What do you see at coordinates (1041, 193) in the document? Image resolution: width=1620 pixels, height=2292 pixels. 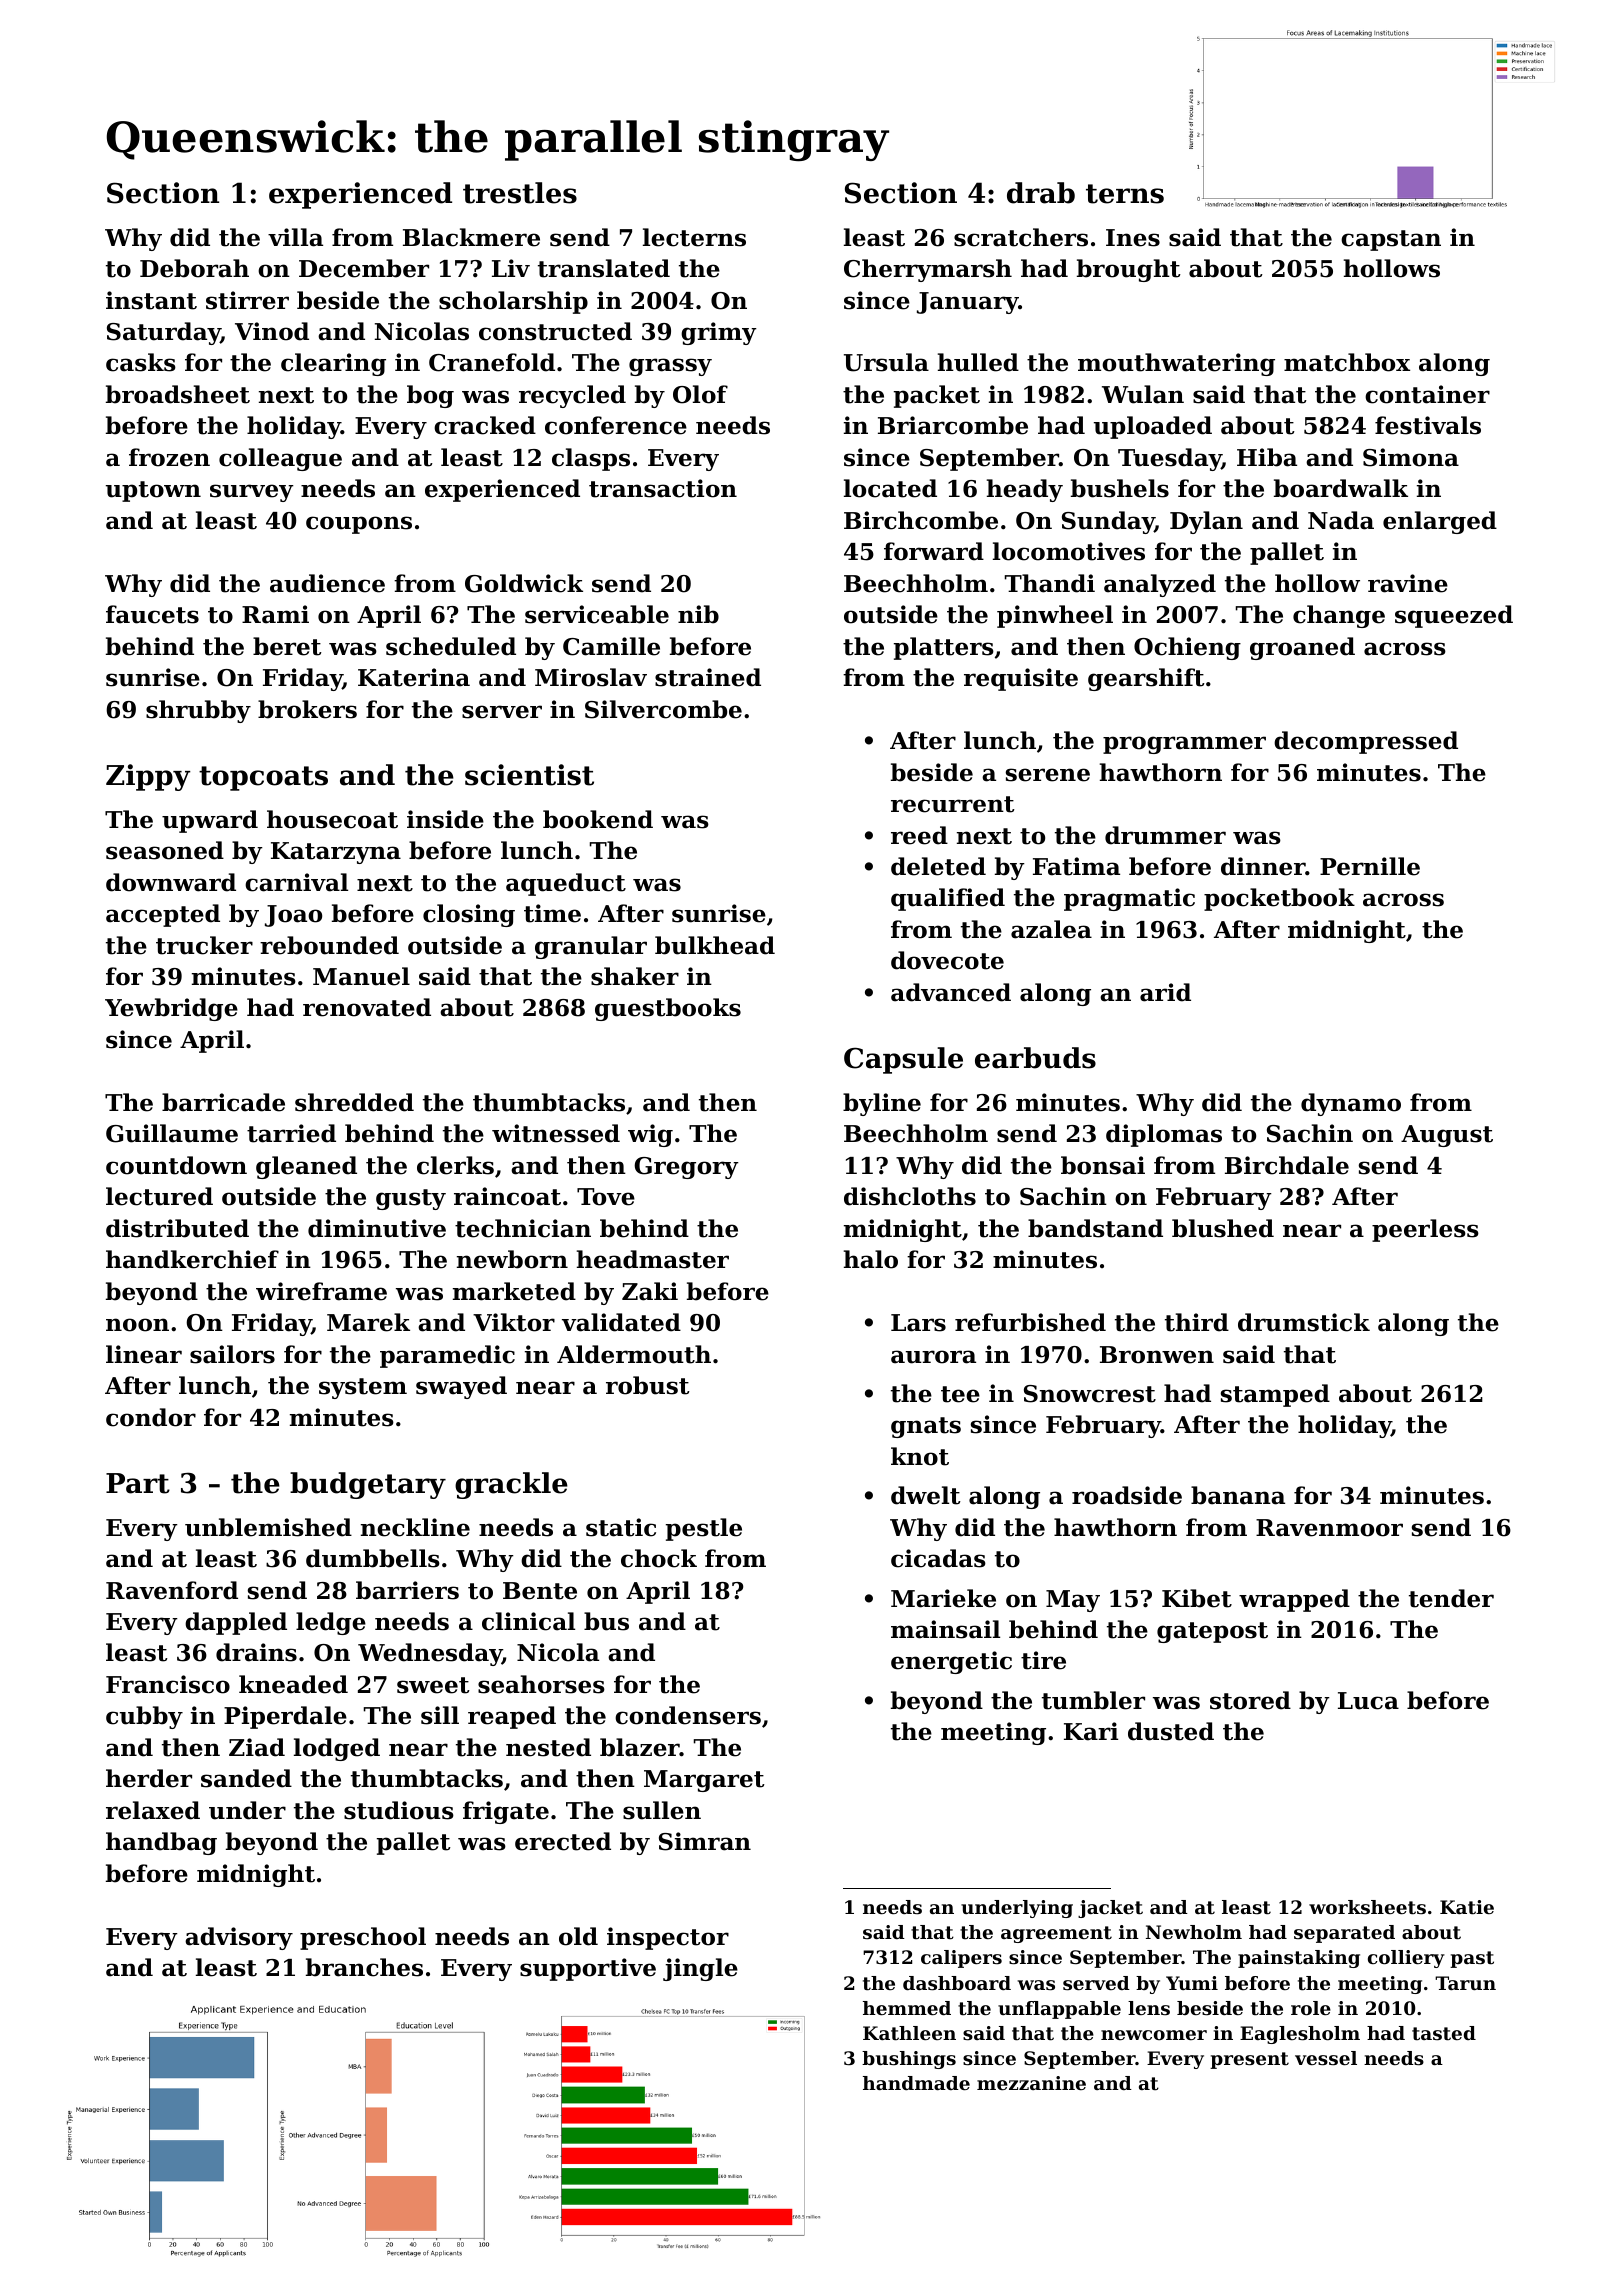 I see `drab` at bounding box center [1041, 193].
